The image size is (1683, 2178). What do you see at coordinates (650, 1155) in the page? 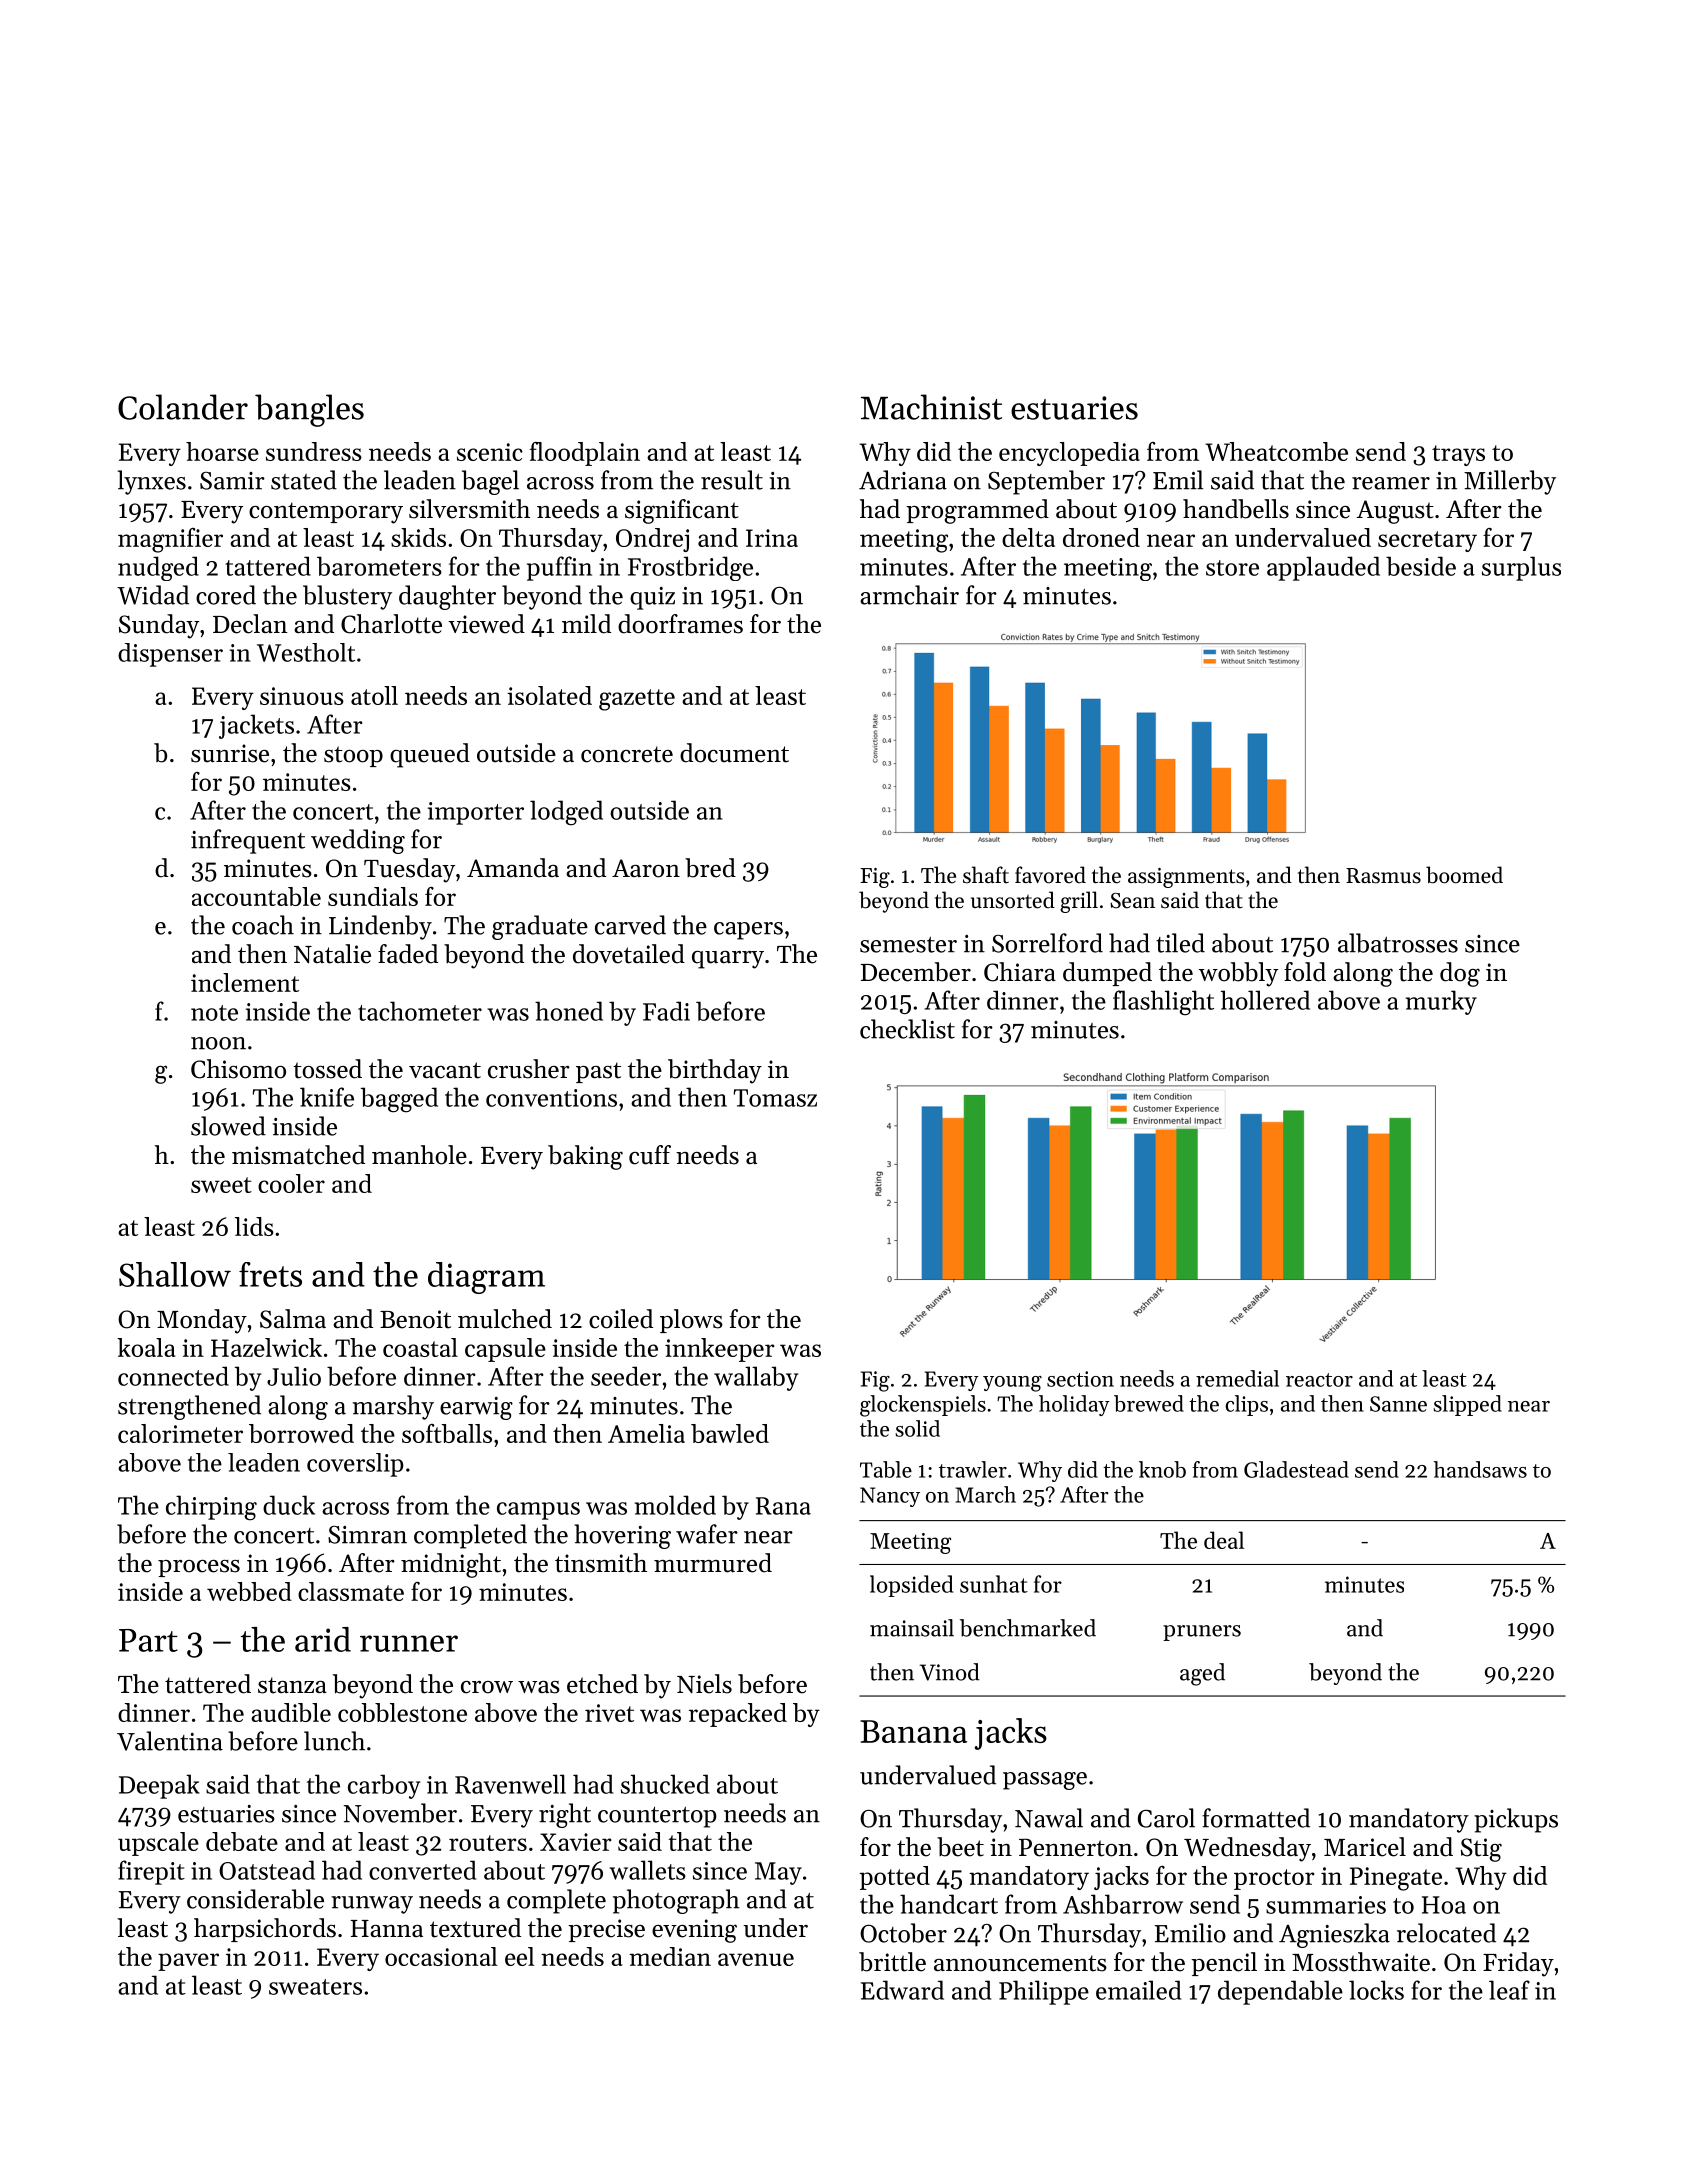
I see `cuff` at bounding box center [650, 1155].
